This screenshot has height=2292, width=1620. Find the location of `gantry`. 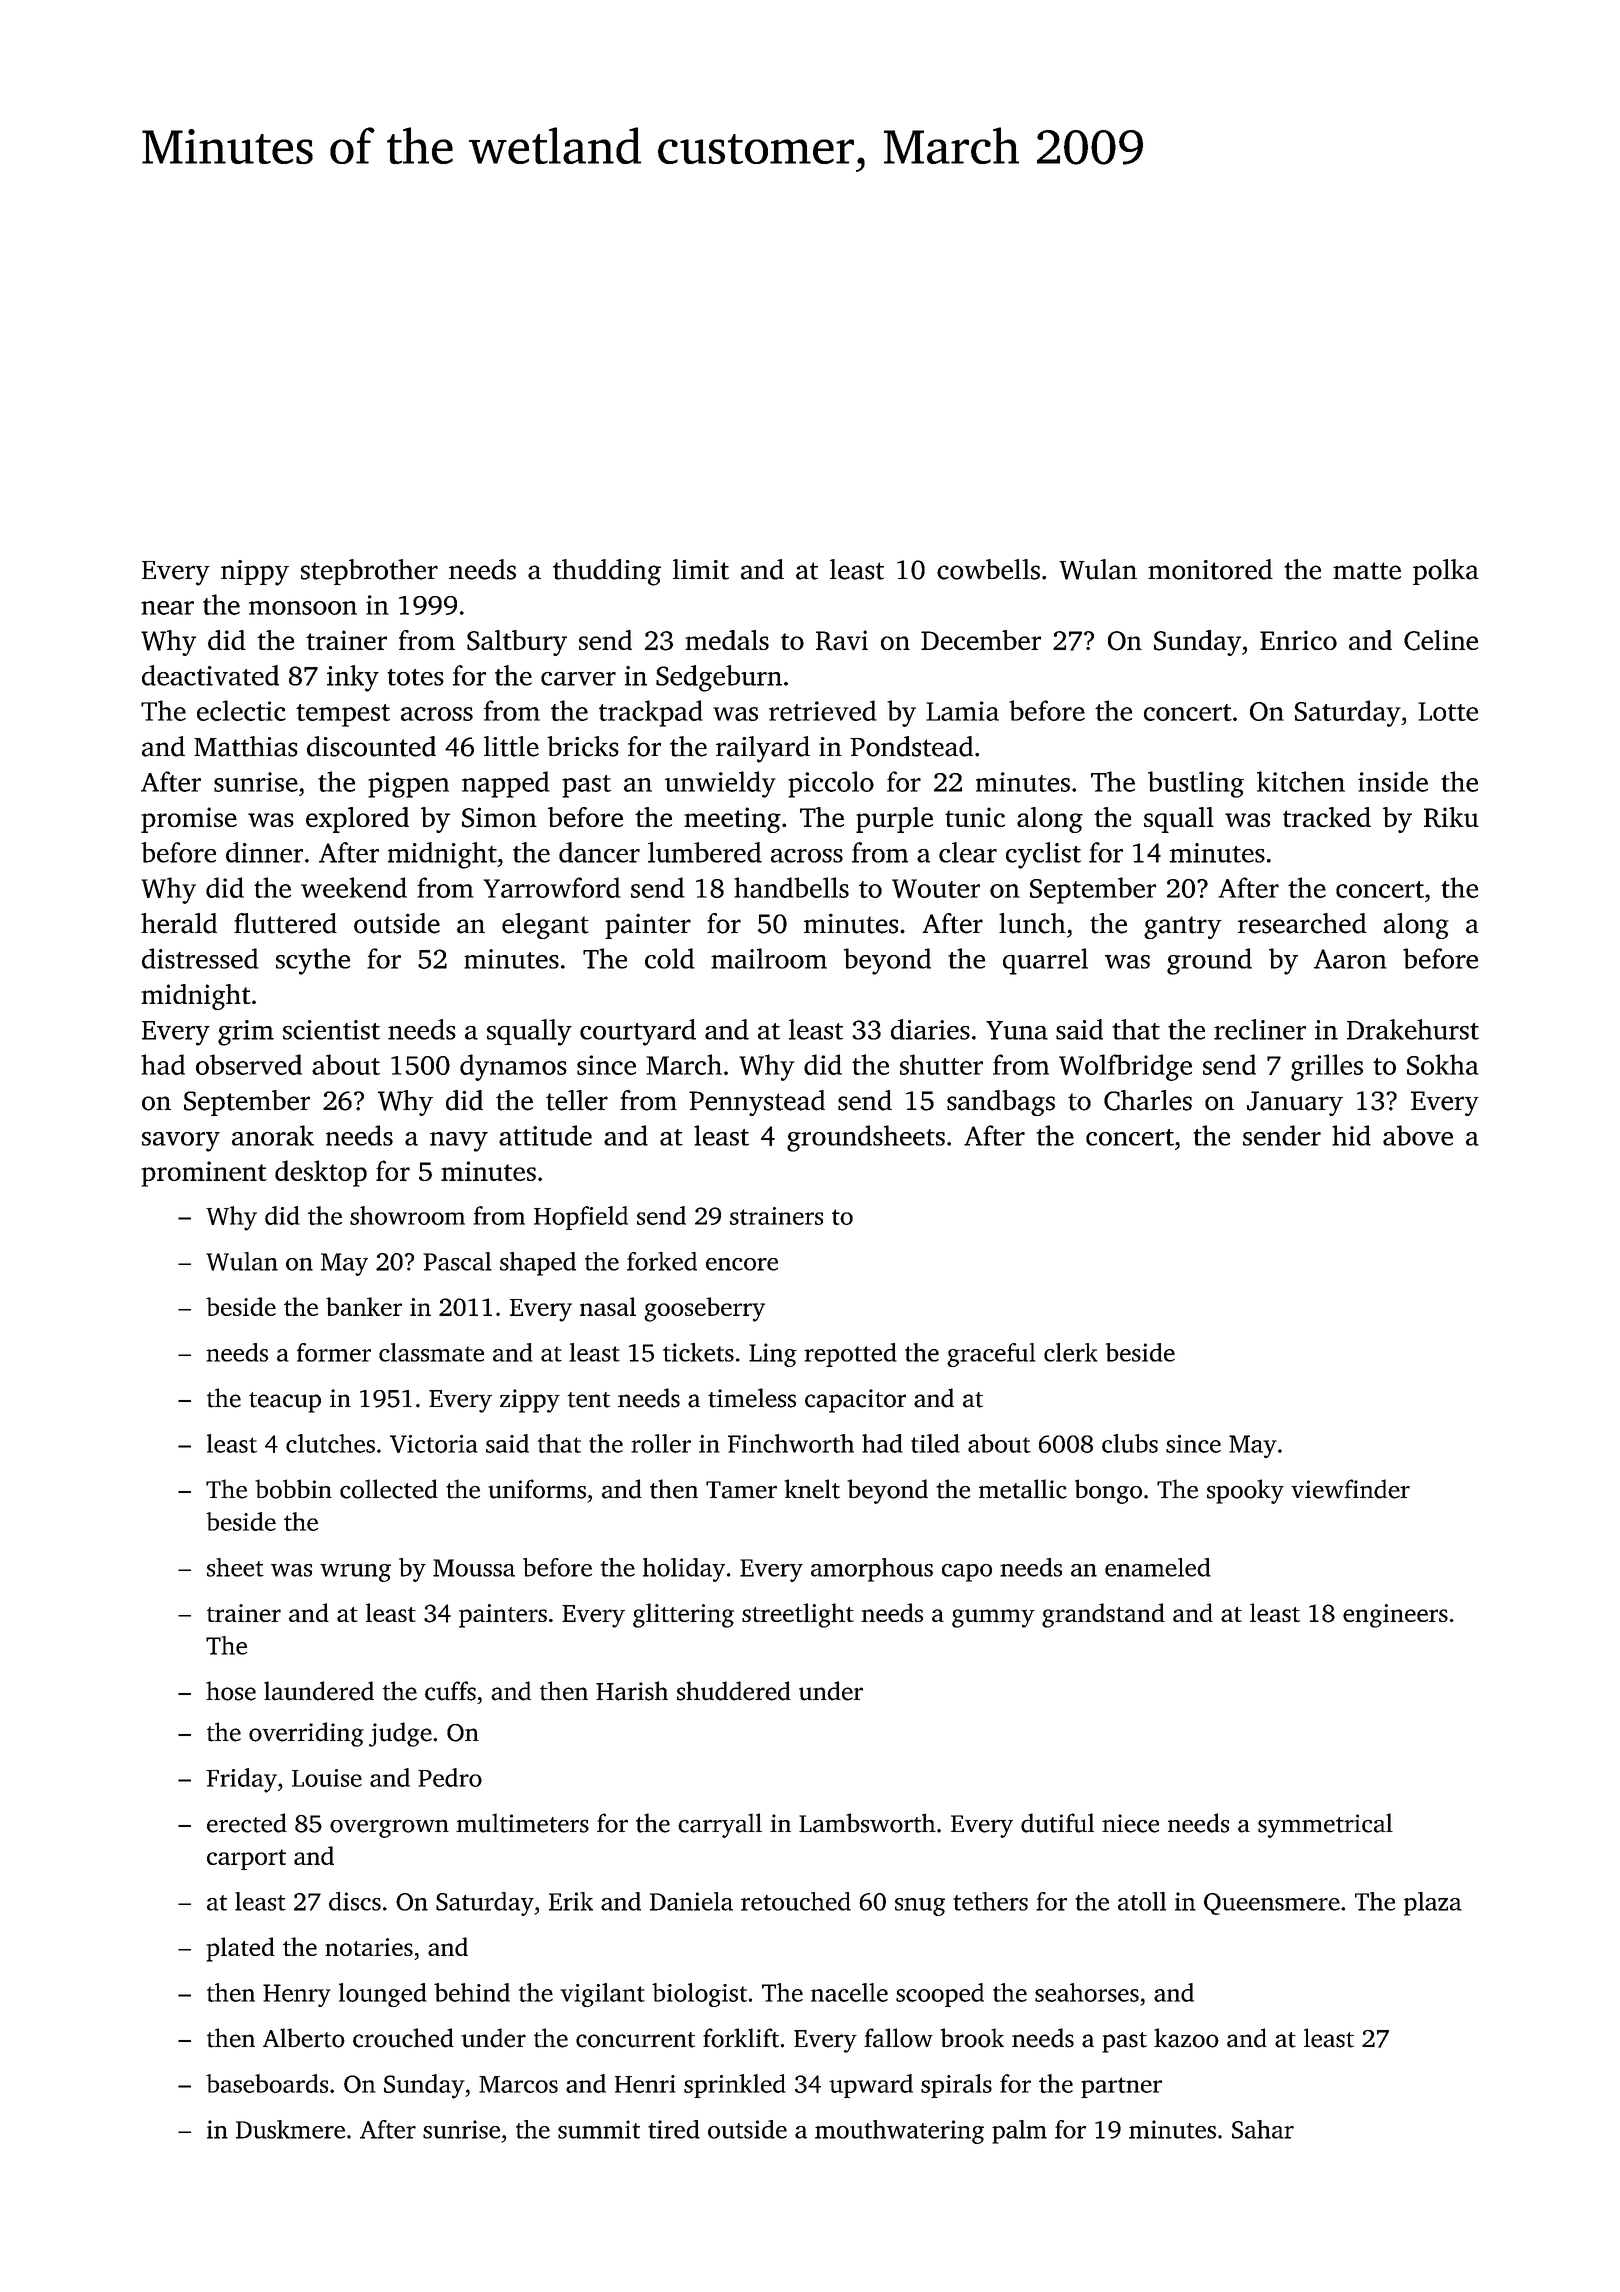

gantry is located at coordinates (1183, 927).
